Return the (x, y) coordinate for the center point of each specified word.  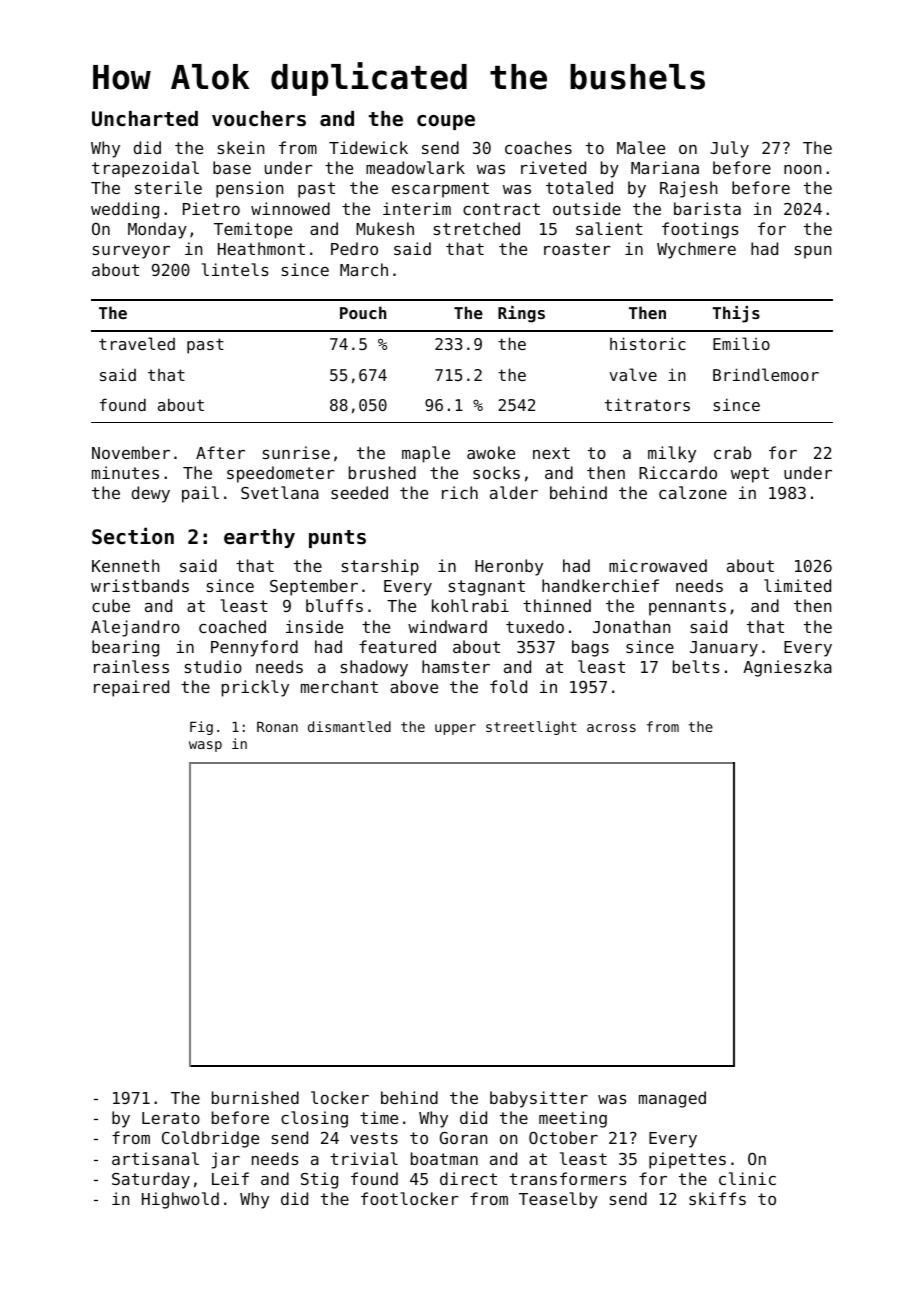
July (729, 149)
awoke (491, 452)
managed (672, 1099)
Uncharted (145, 119)
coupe (446, 122)
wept (750, 475)
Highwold (180, 1200)
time (379, 1117)
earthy (259, 538)
